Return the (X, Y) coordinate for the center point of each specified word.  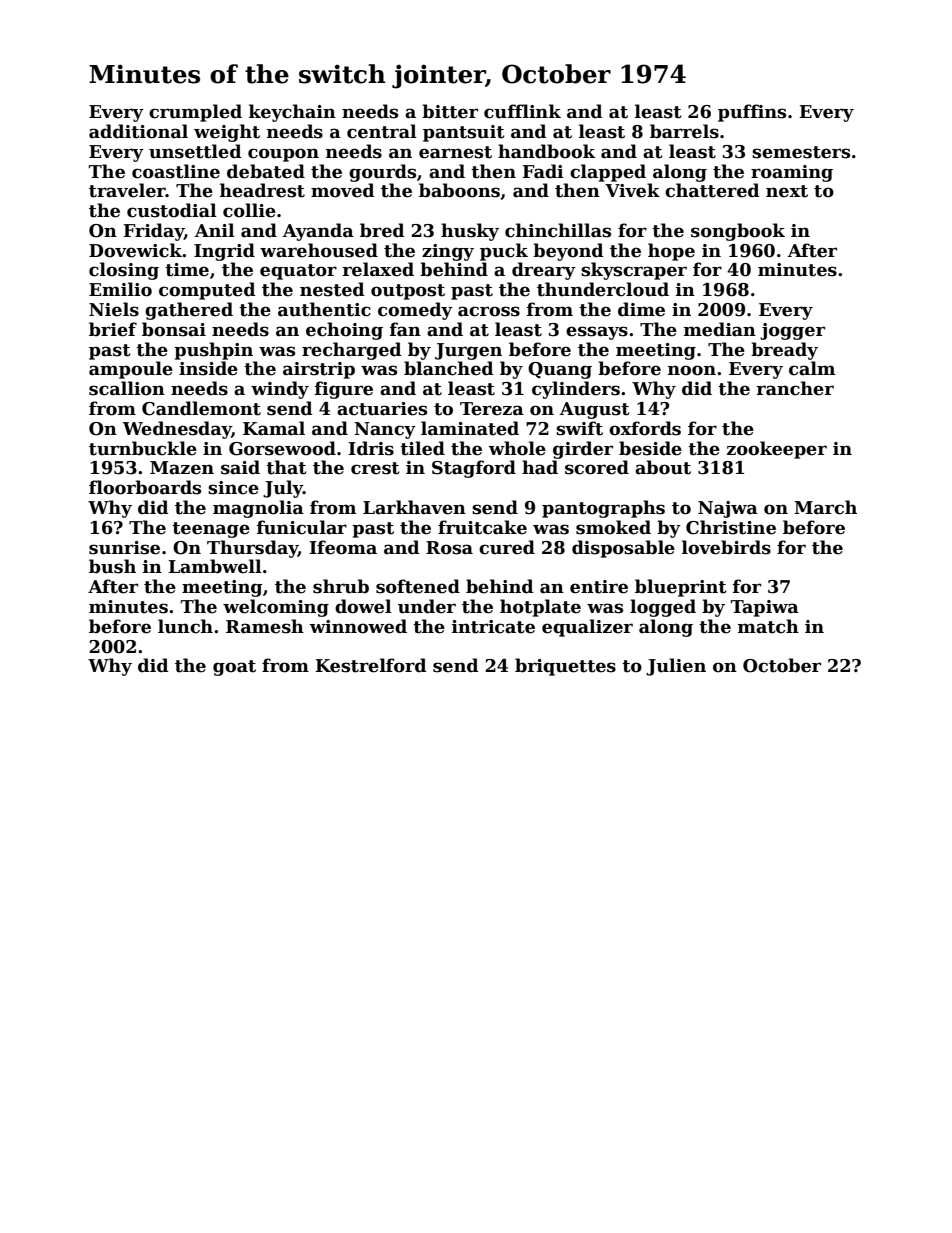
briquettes (565, 667)
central (382, 131)
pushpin (213, 351)
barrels (684, 131)
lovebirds (726, 547)
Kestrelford (371, 665)
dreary (544, 271)
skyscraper (634, 271)
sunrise (124, 548)
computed (207, 291)
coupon (283, 155)
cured (507, 547)
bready (784, 351)
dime (641, 309)
